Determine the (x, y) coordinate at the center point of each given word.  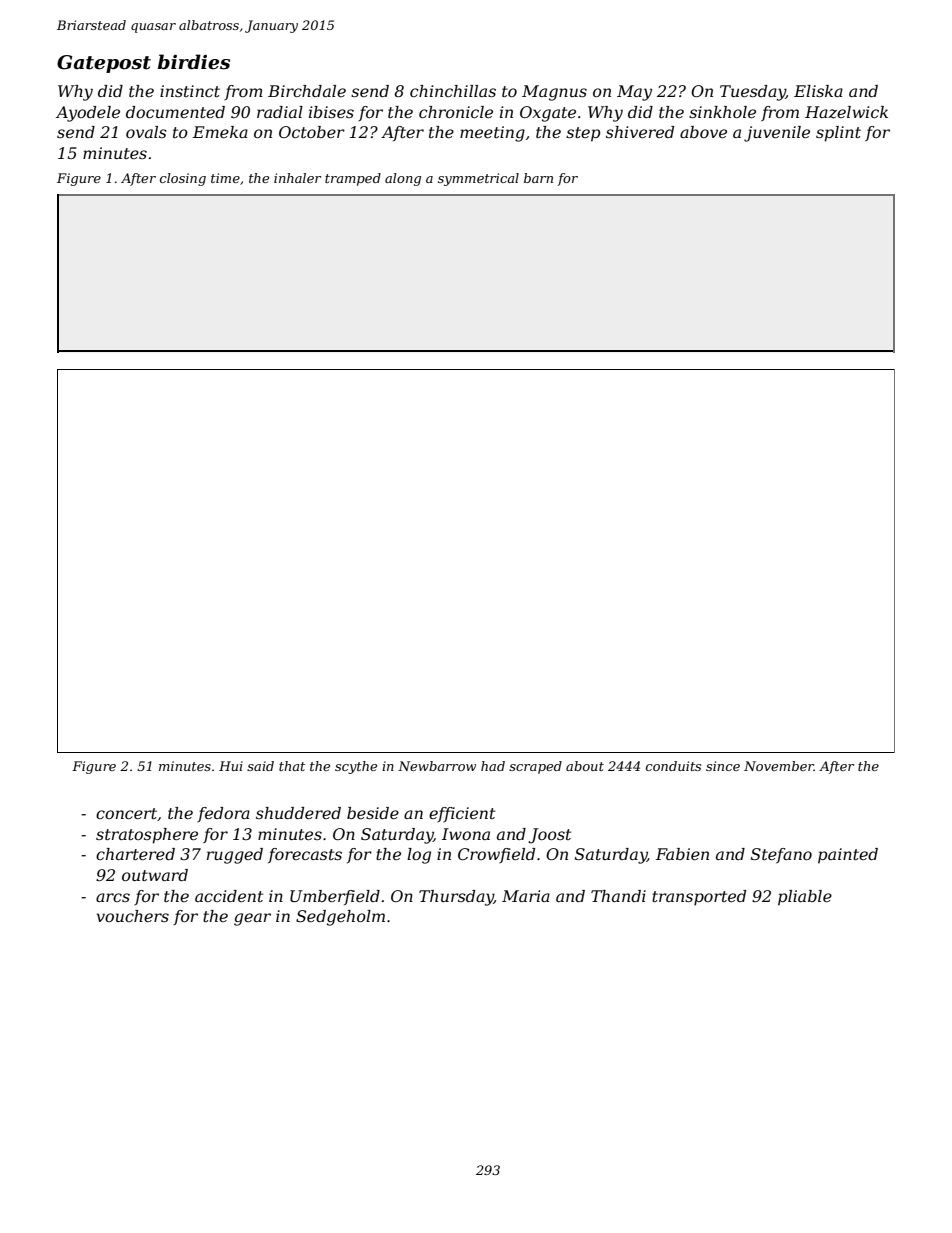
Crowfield (496, 855)
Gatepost (104, 64)
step (583, 134)
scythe (356, 767)
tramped (353, 179)
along (403, 179)
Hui (231, 766)
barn (538, 178)
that (292, 766)
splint (838, 134)
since (723, 766)
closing (183, 179)
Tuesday (753, 93)
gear (252, 919)
